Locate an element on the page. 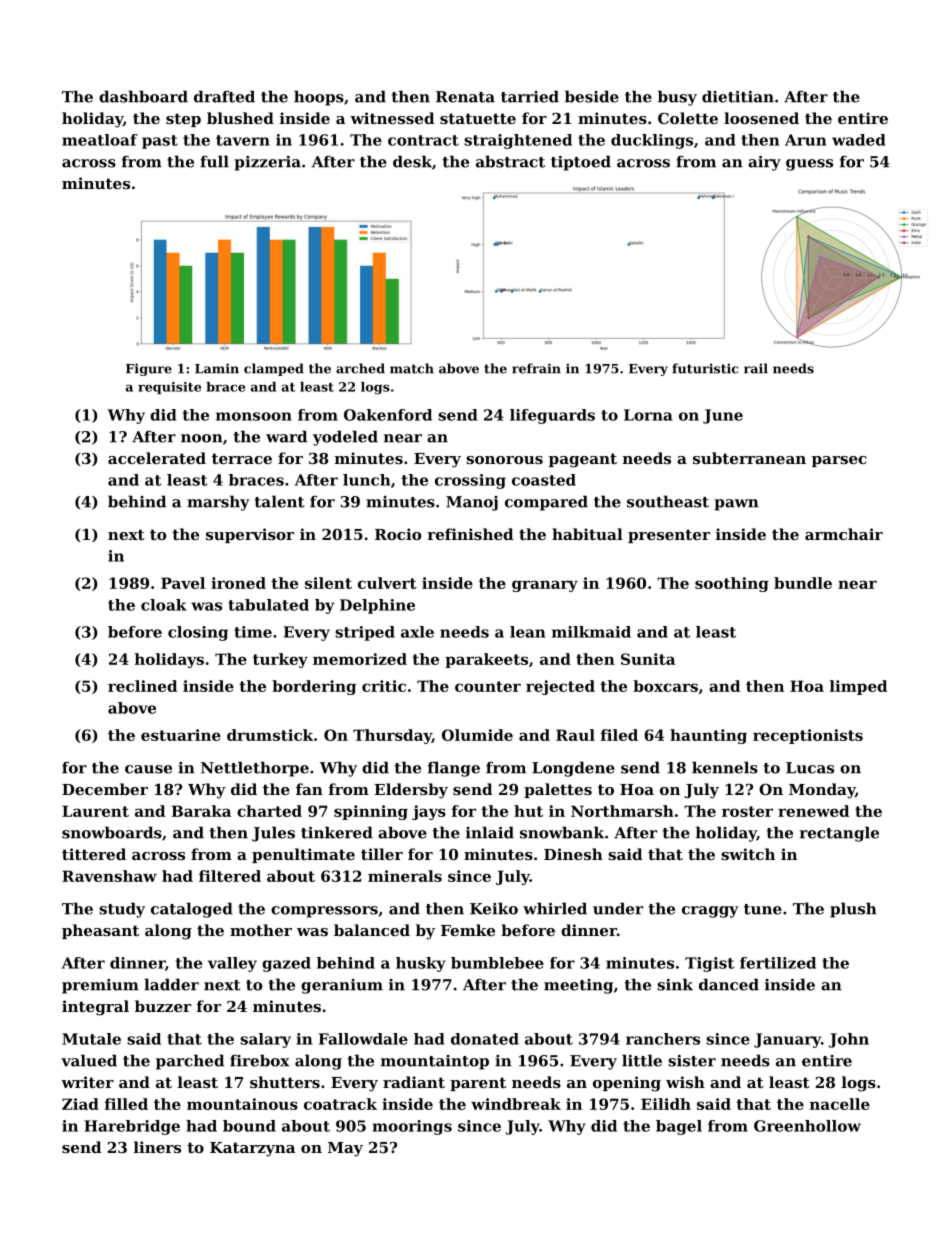  moorings is located at coordinates (412, 1127).
